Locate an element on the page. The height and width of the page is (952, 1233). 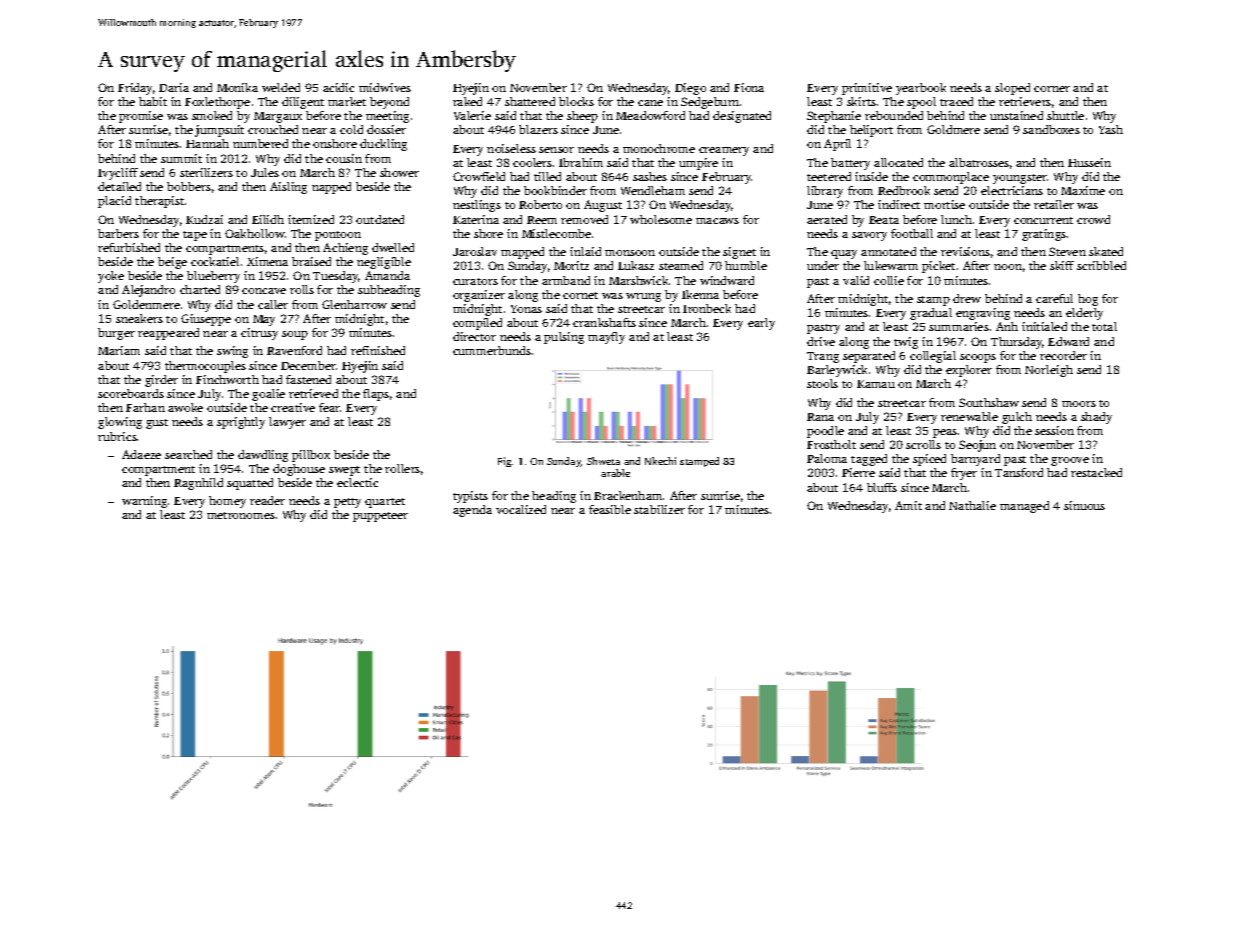
metronomes is located at coordinates (241, 515).
